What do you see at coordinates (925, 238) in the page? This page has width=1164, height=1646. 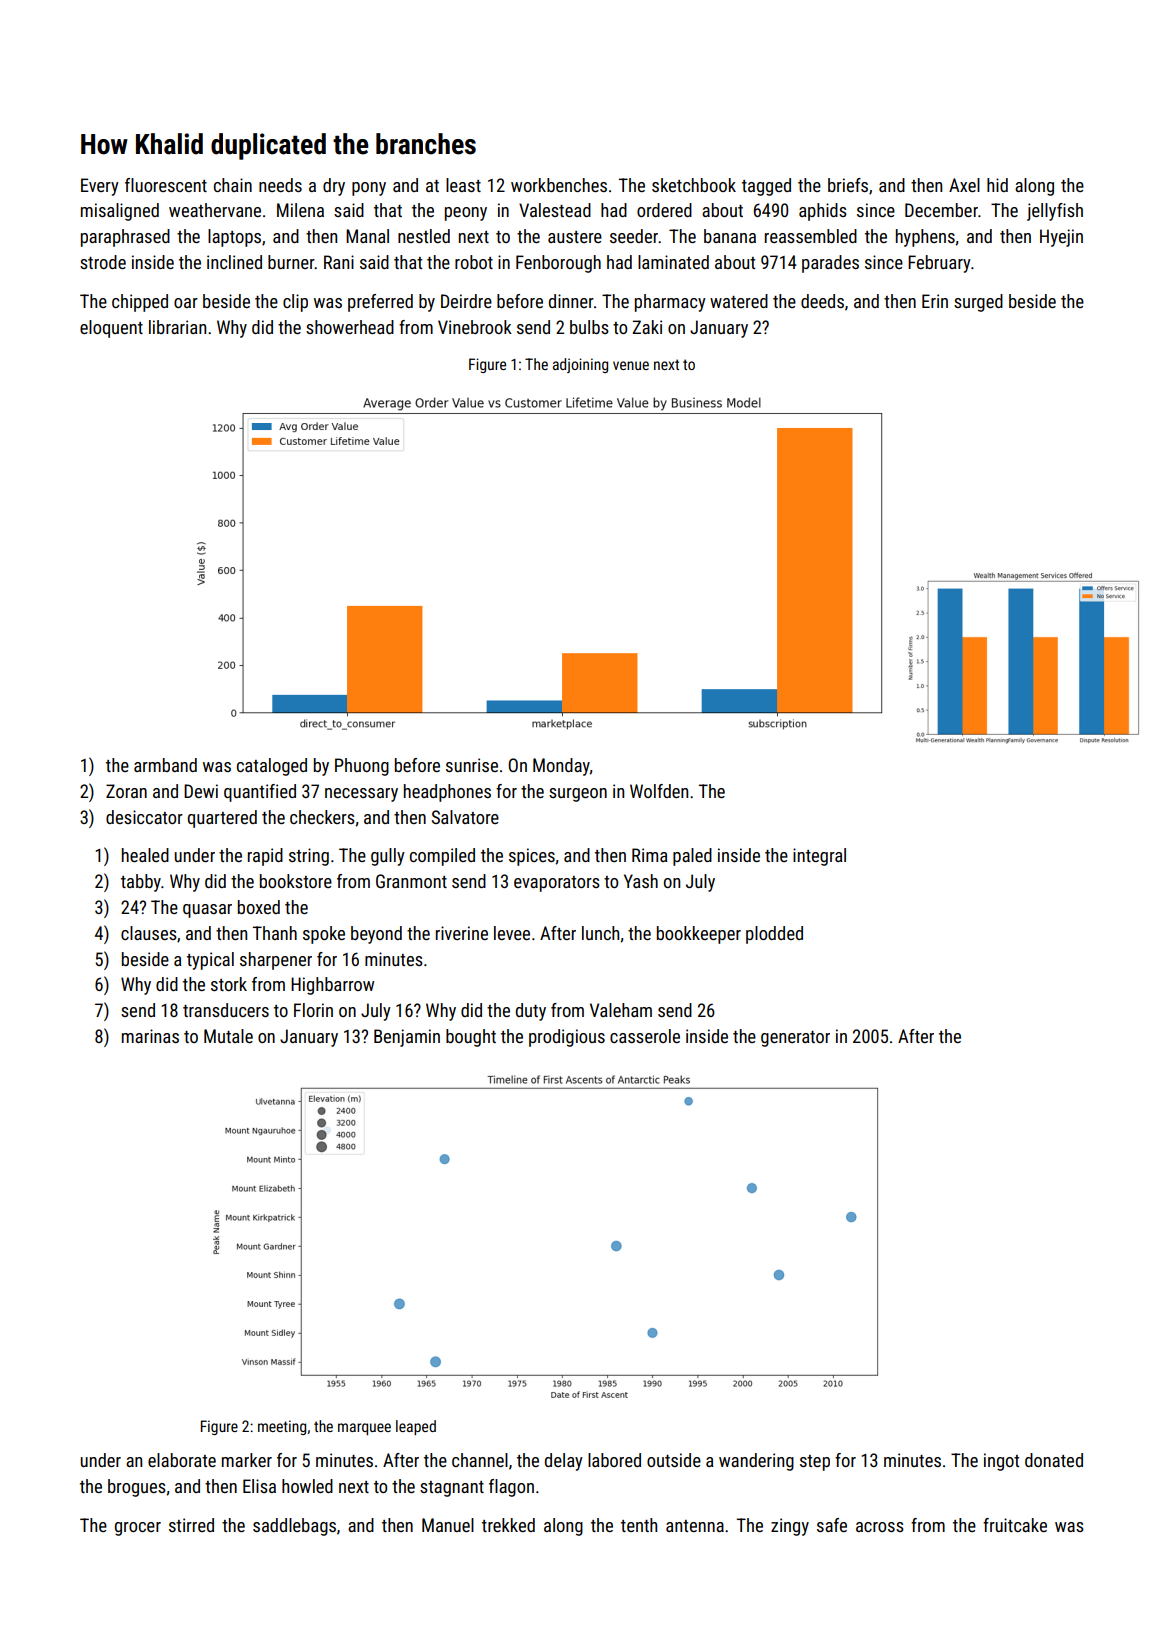 I see `hyphens` at bounding box center [925, 238].
